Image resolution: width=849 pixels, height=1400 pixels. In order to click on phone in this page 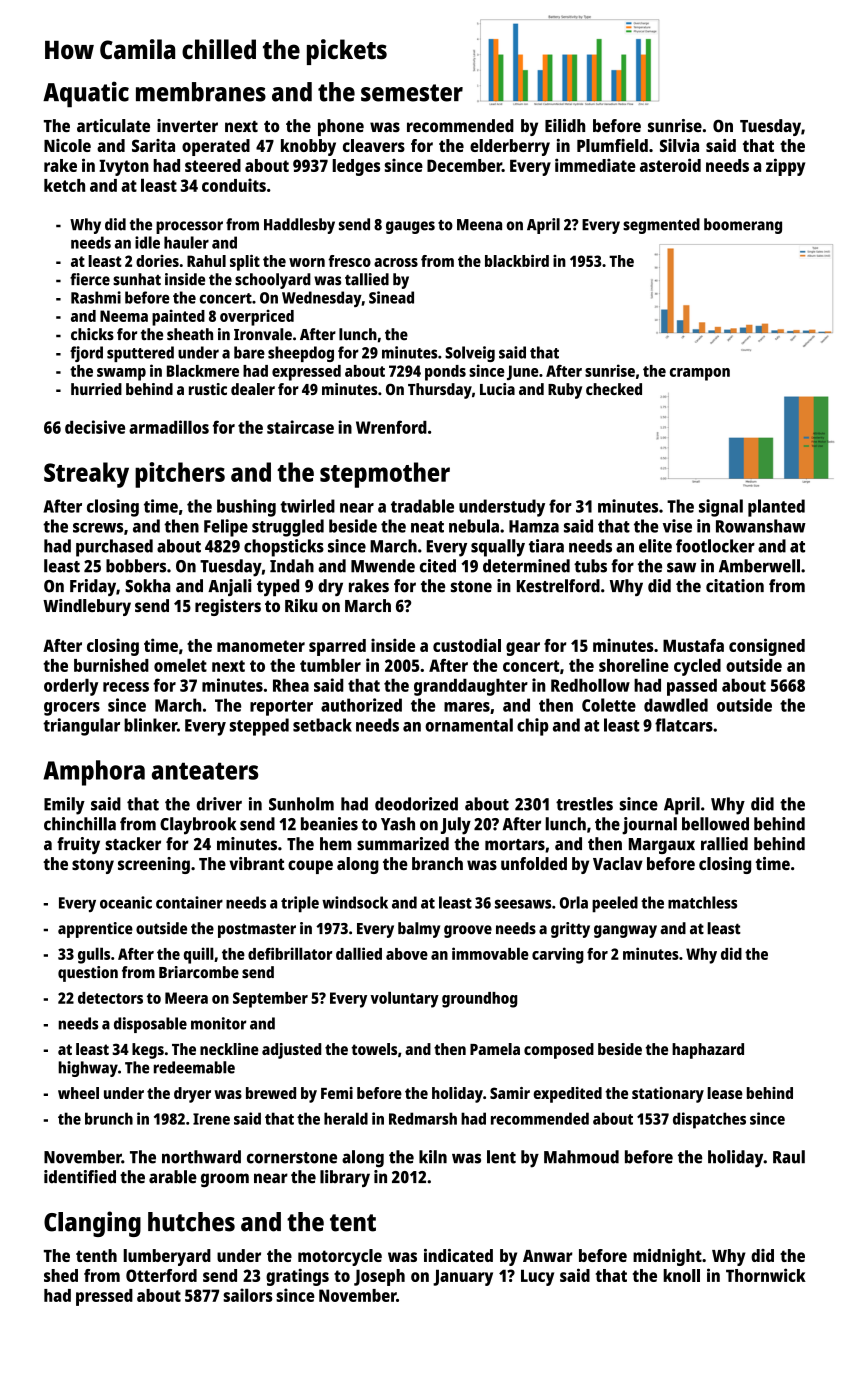, I will do `click(341, 127)`.
